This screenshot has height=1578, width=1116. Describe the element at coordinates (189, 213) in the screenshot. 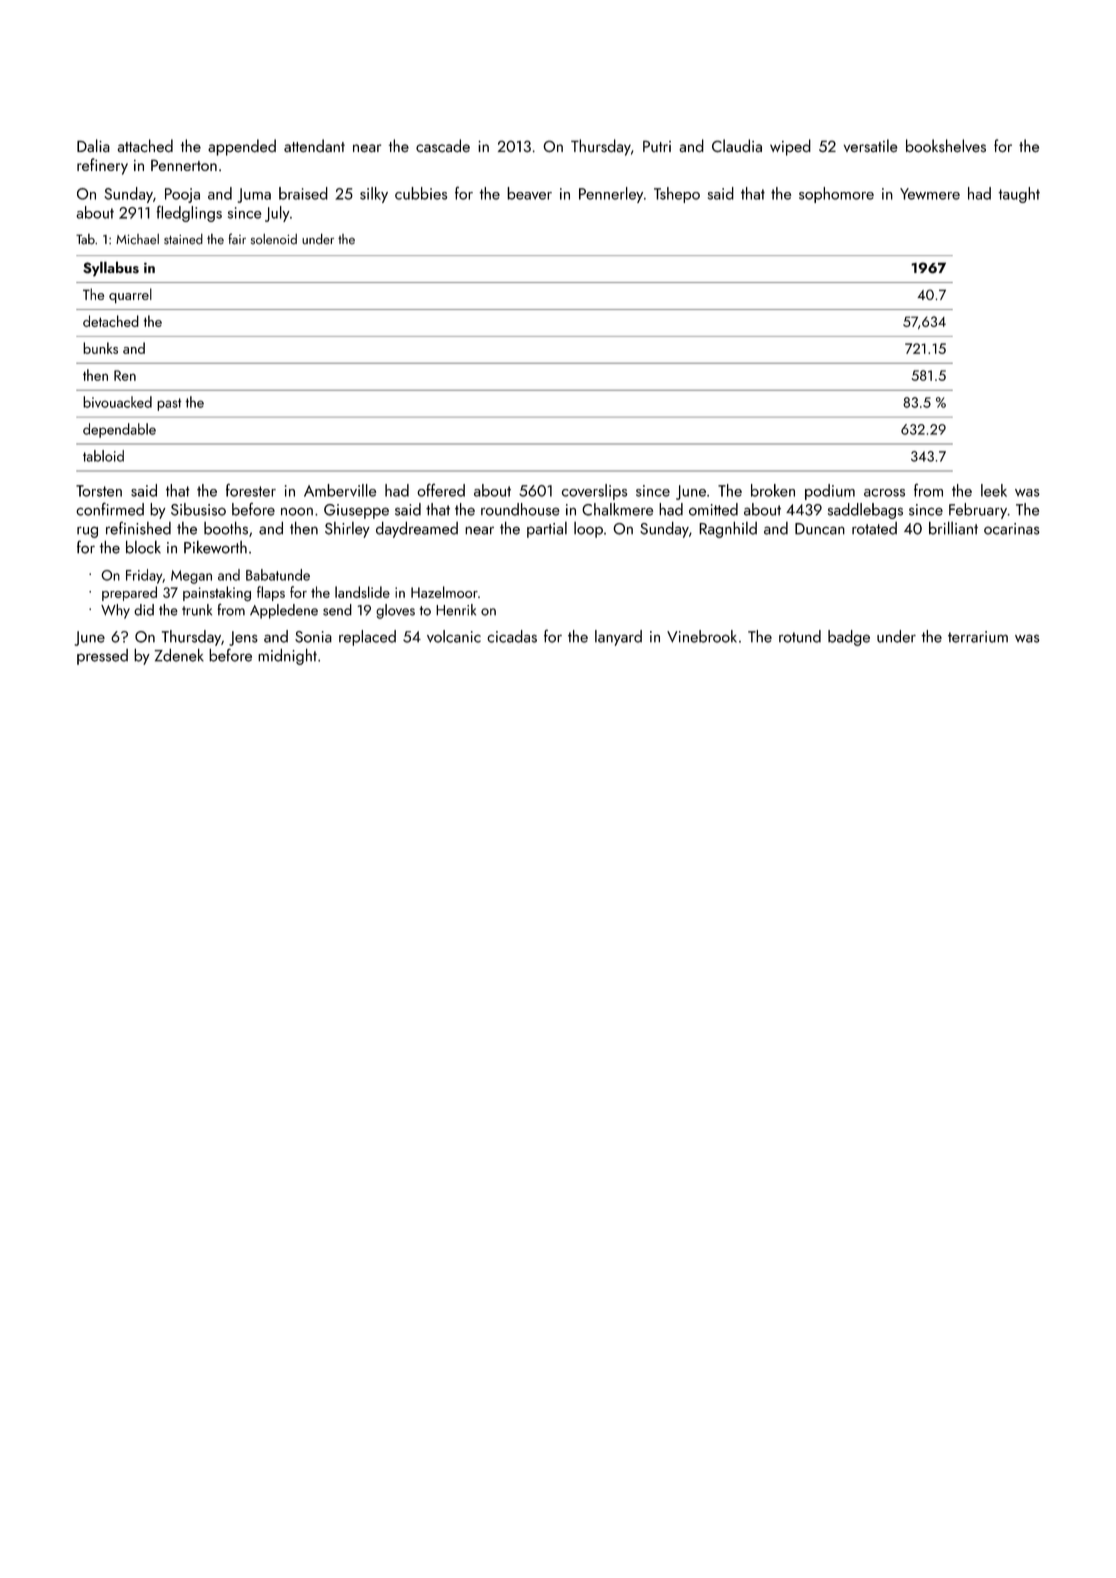

I see `fledglings` at that location.
